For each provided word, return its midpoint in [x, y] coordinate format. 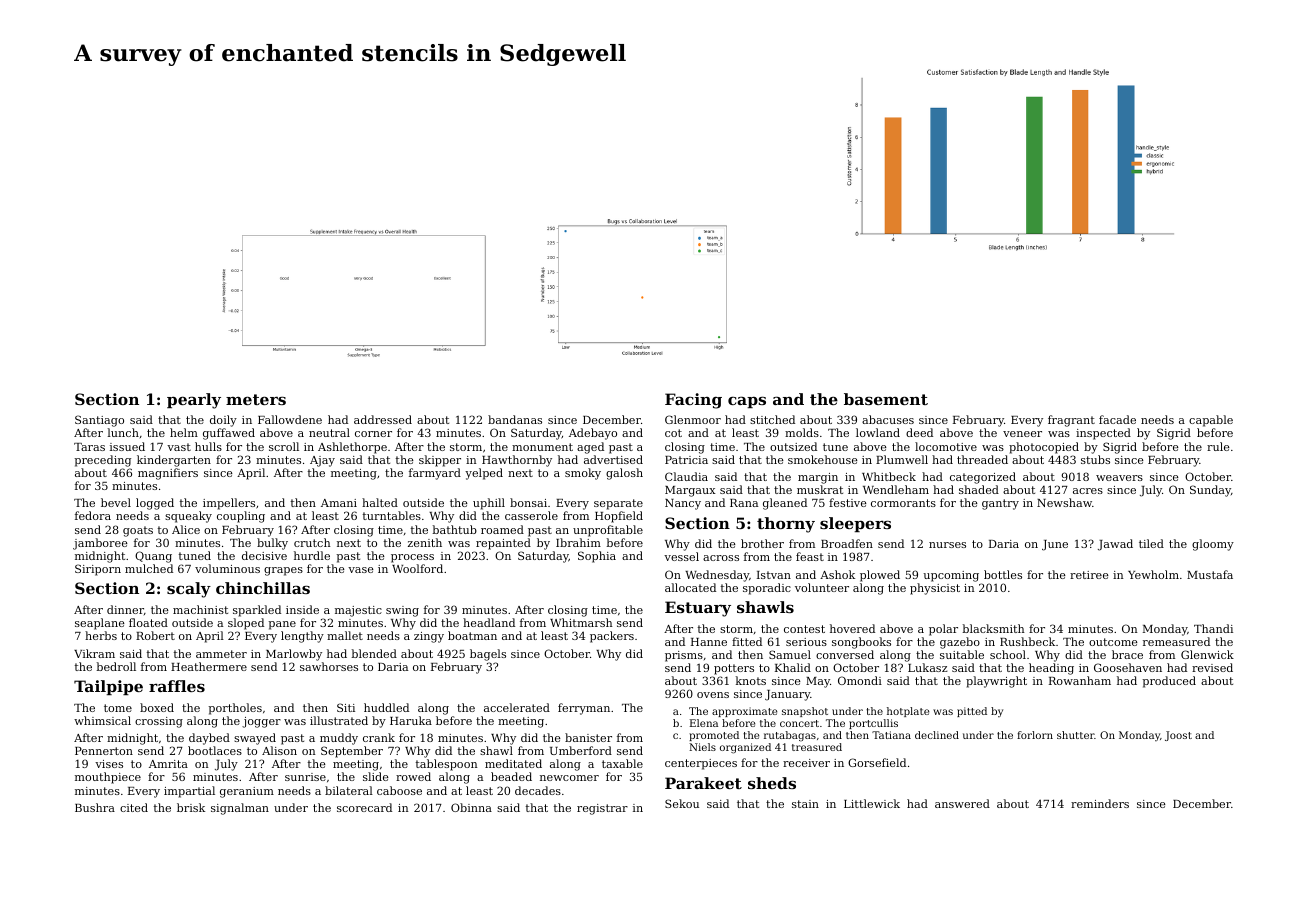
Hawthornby [517, 461]
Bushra [95, 807]
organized [745, 748]
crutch [312, 542]
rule [1218, 446]
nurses [947, 545]
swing [402, 611]
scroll [284, 446]
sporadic [767, 589]
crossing [159, 722]
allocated [690, 587]
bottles [1003, 574]
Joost [1178, 736]
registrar [602, 809]
